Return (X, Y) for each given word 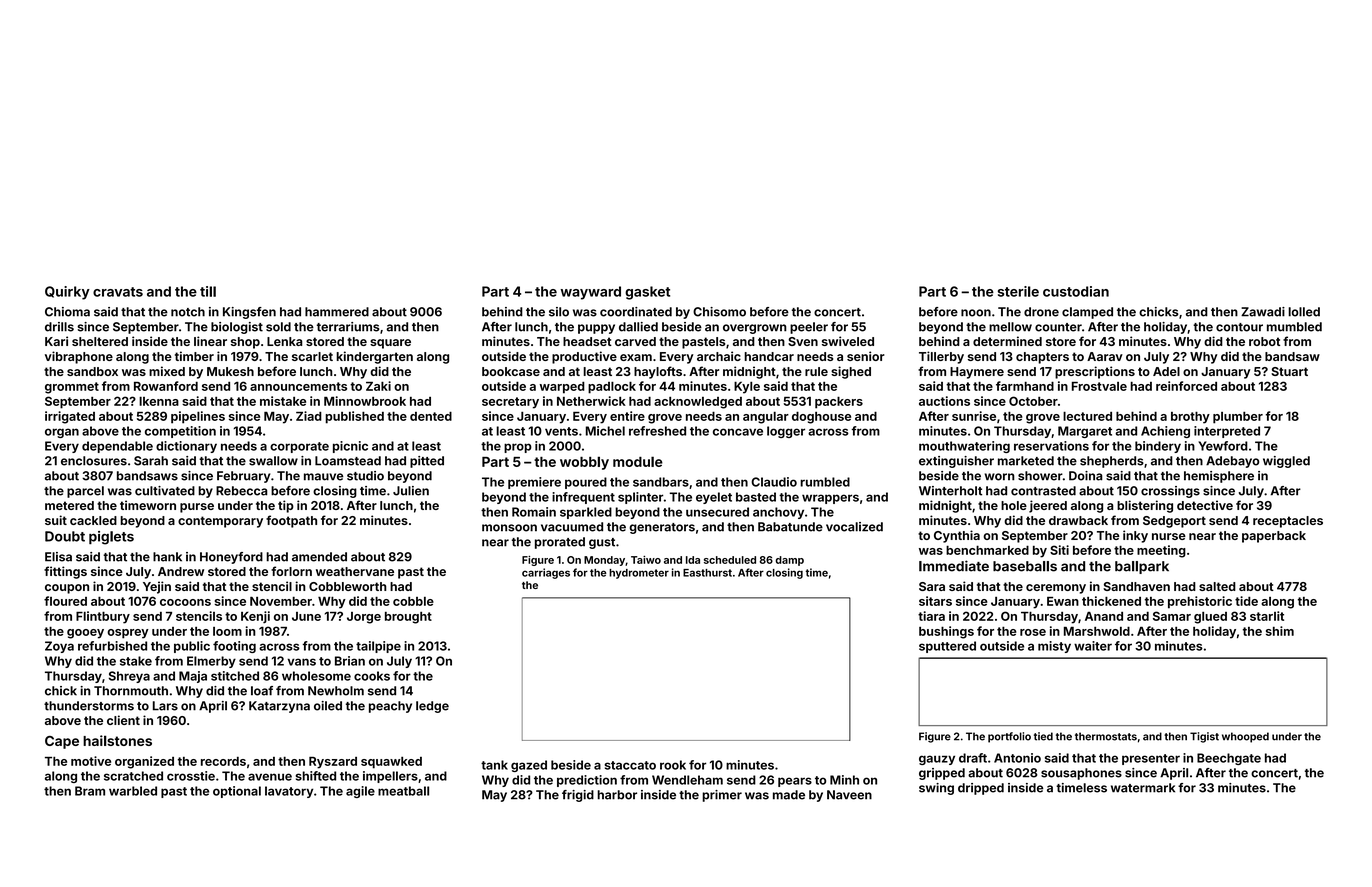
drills (59, 327)
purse (197, 508)
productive (584, 357)
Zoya (59, 647)
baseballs (1025, 566)
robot (1264, 341)
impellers (390, 777)
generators (662, 528)
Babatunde (790, 527)
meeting (1161, 551)
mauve (323, 477)
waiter (1093, 646)
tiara (931, 616)
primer (722, 796)
